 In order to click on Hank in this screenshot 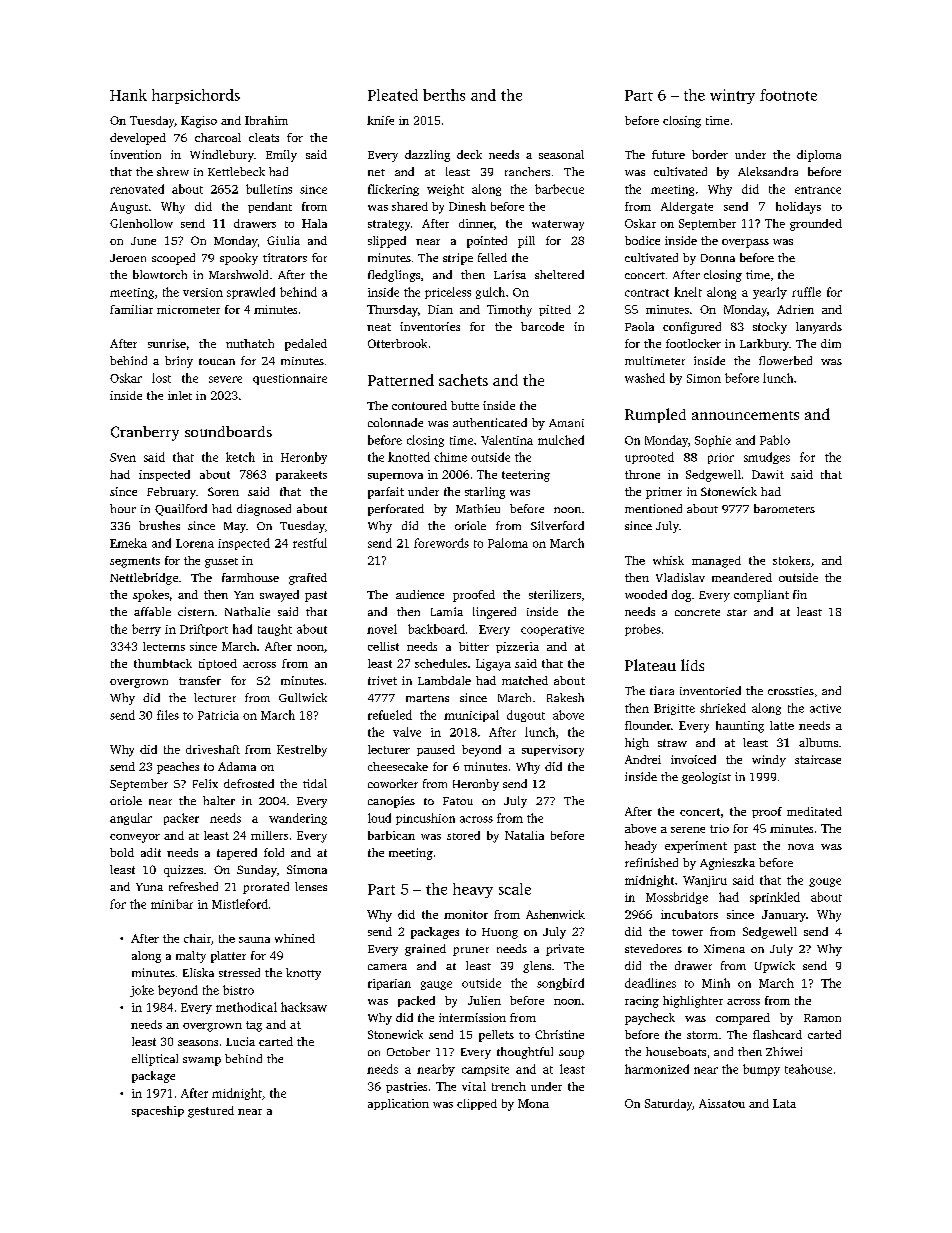, I will do `click(128, 95)`.
